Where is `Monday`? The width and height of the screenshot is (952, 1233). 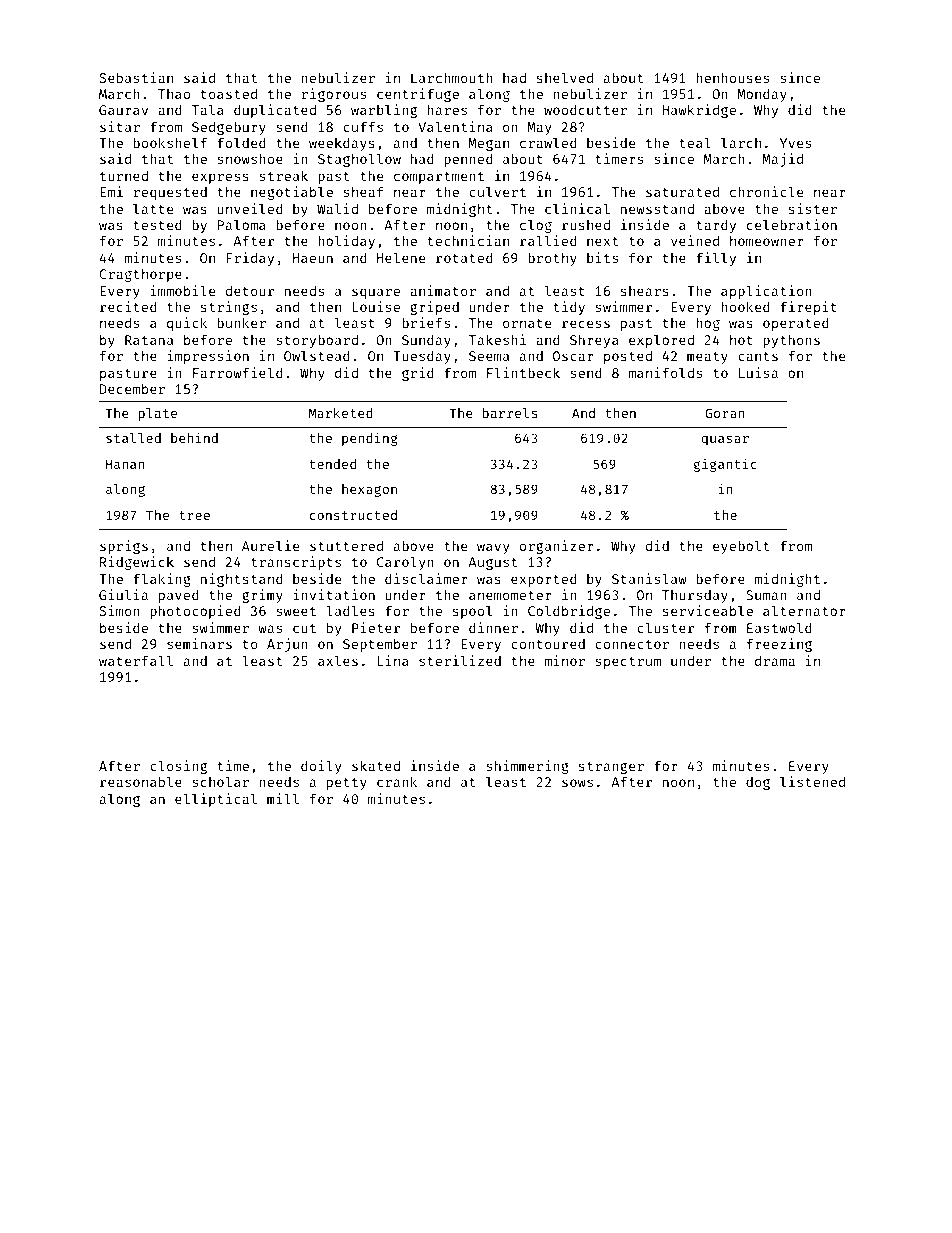
Monday is located at coordinates (762, 95).
